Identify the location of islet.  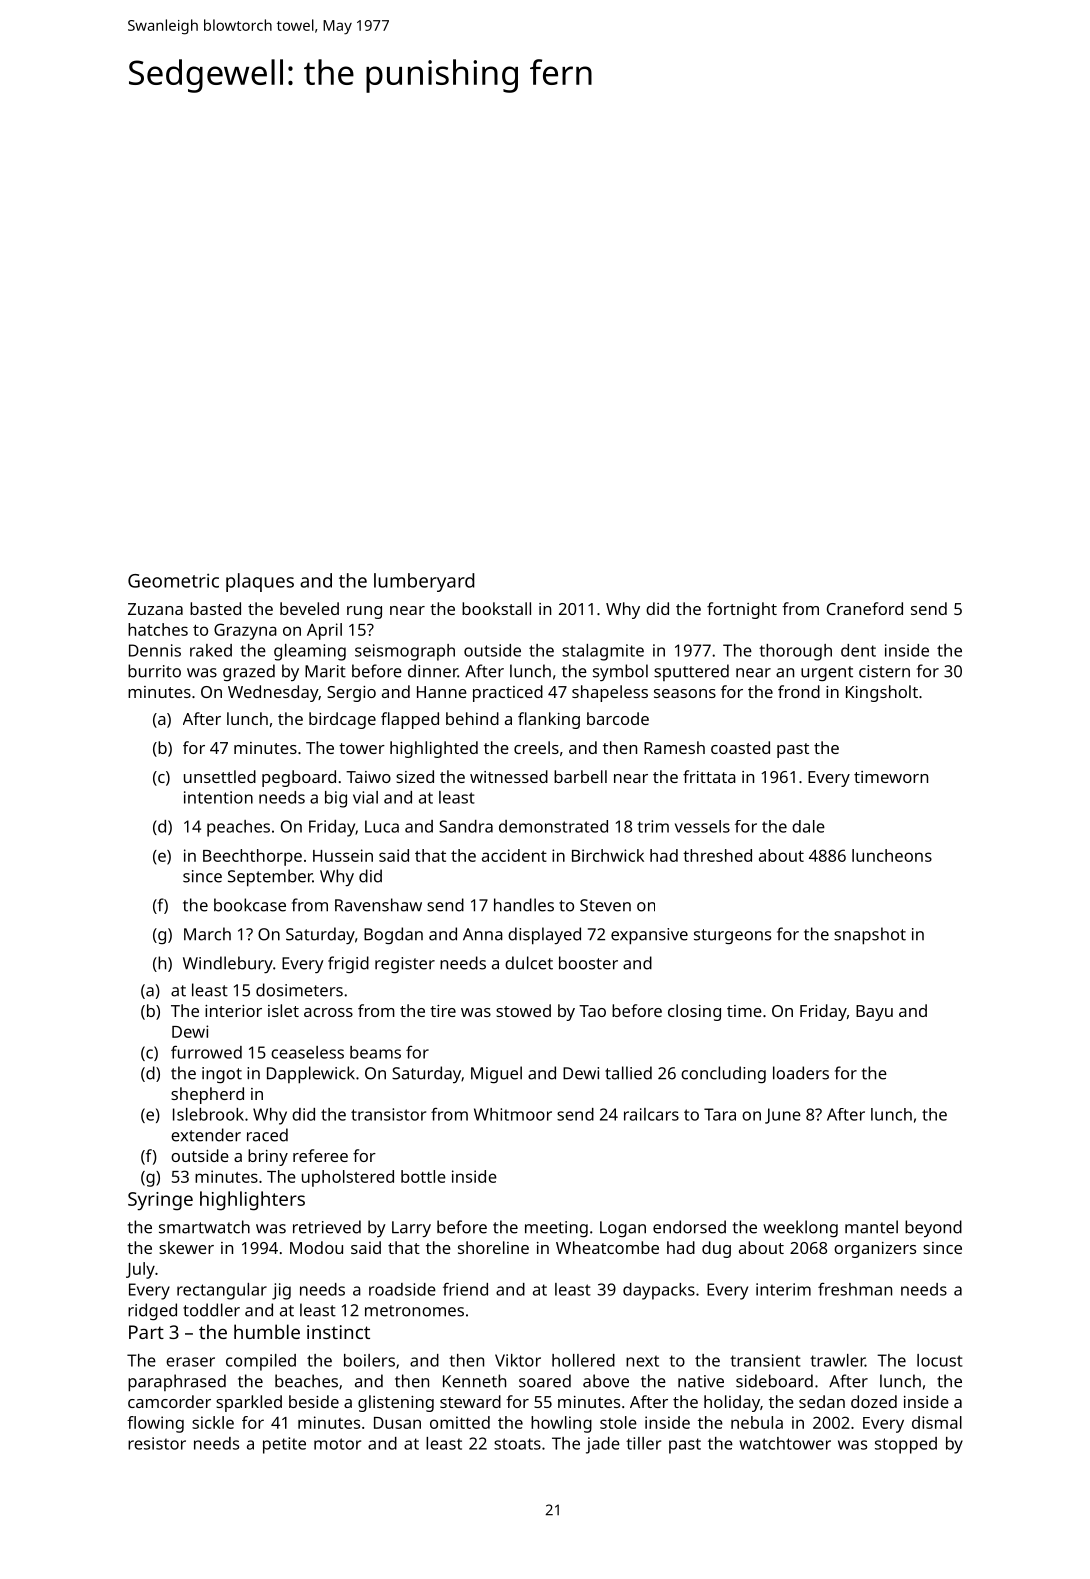
(283, 1010).
